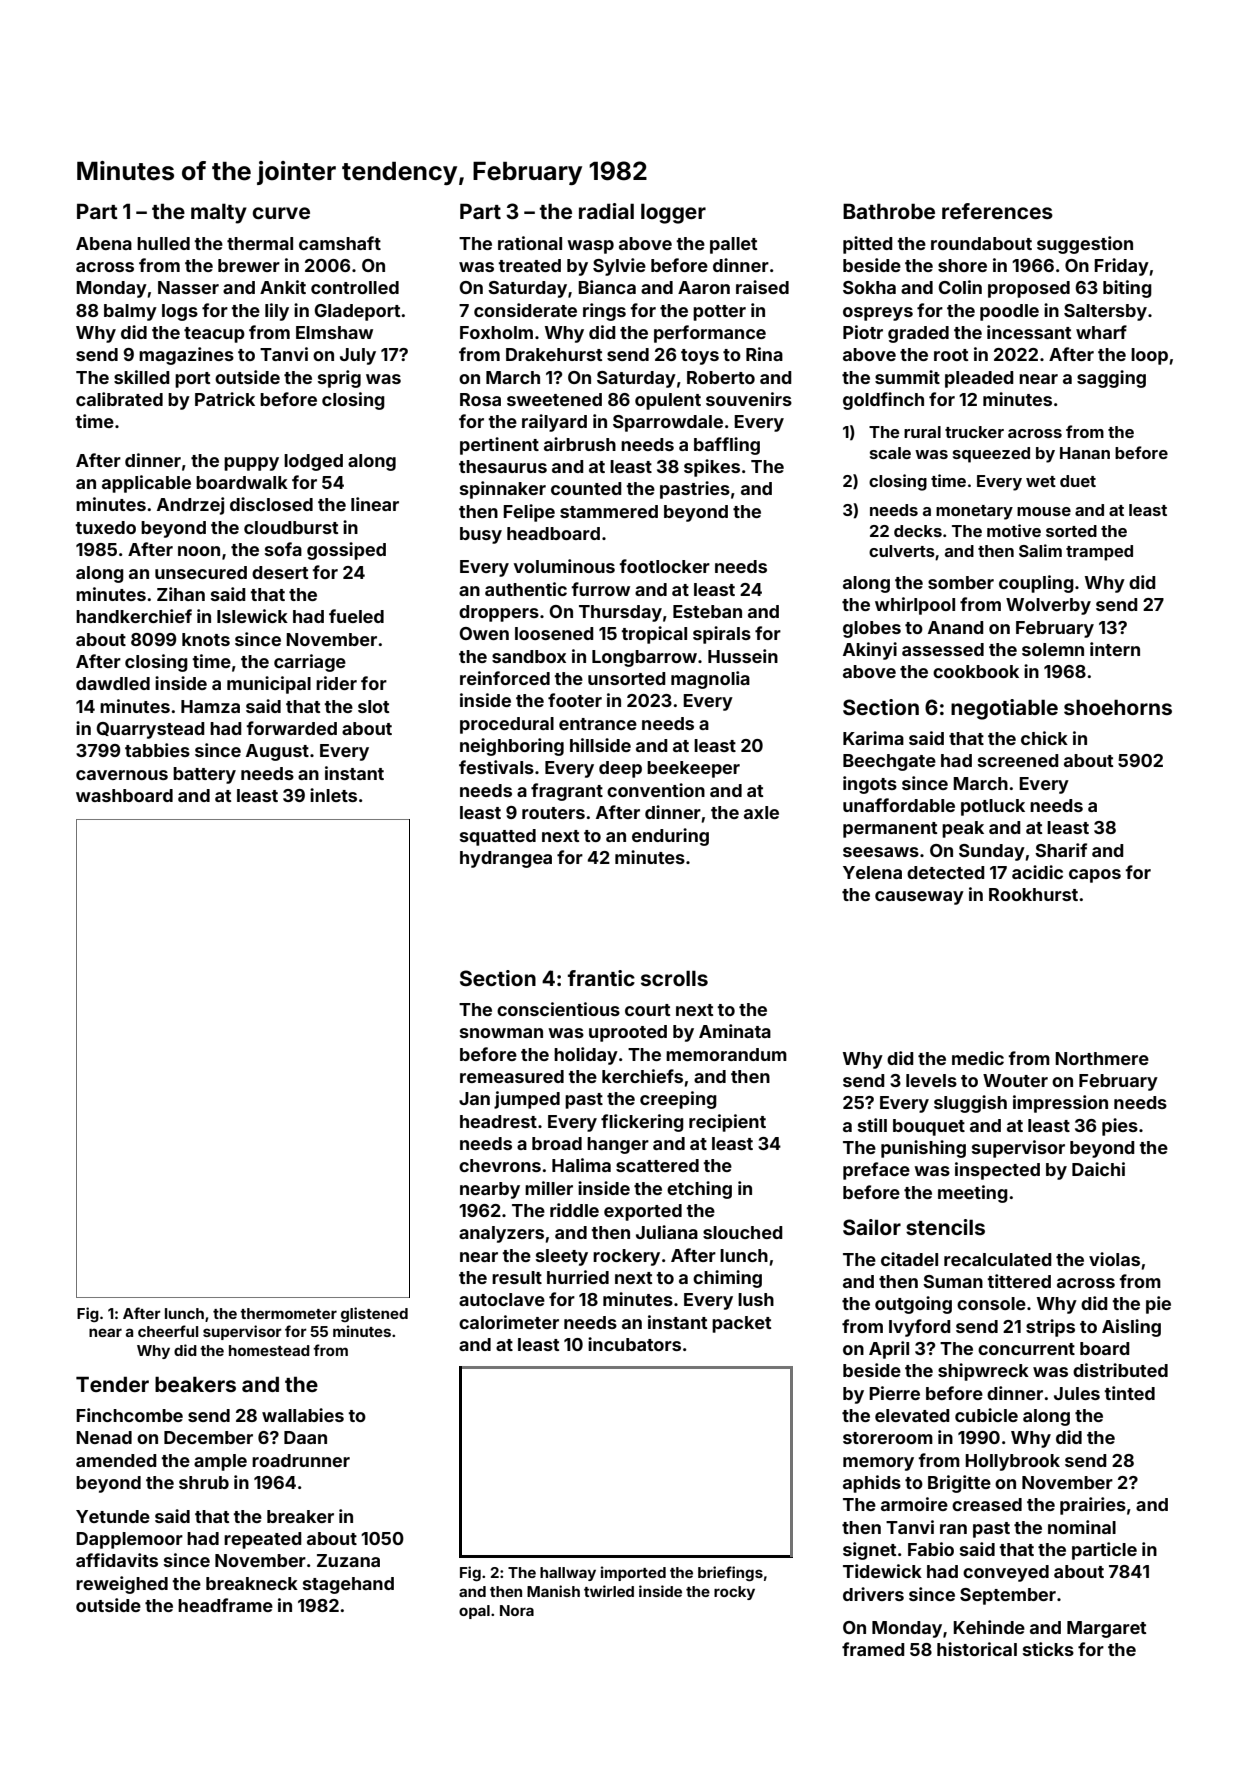 The width and height of the image is (1252, 1770). What do you see at coordinates (122, 775) in the image?
I see `cavernous` at bounding box center [122, 775].
